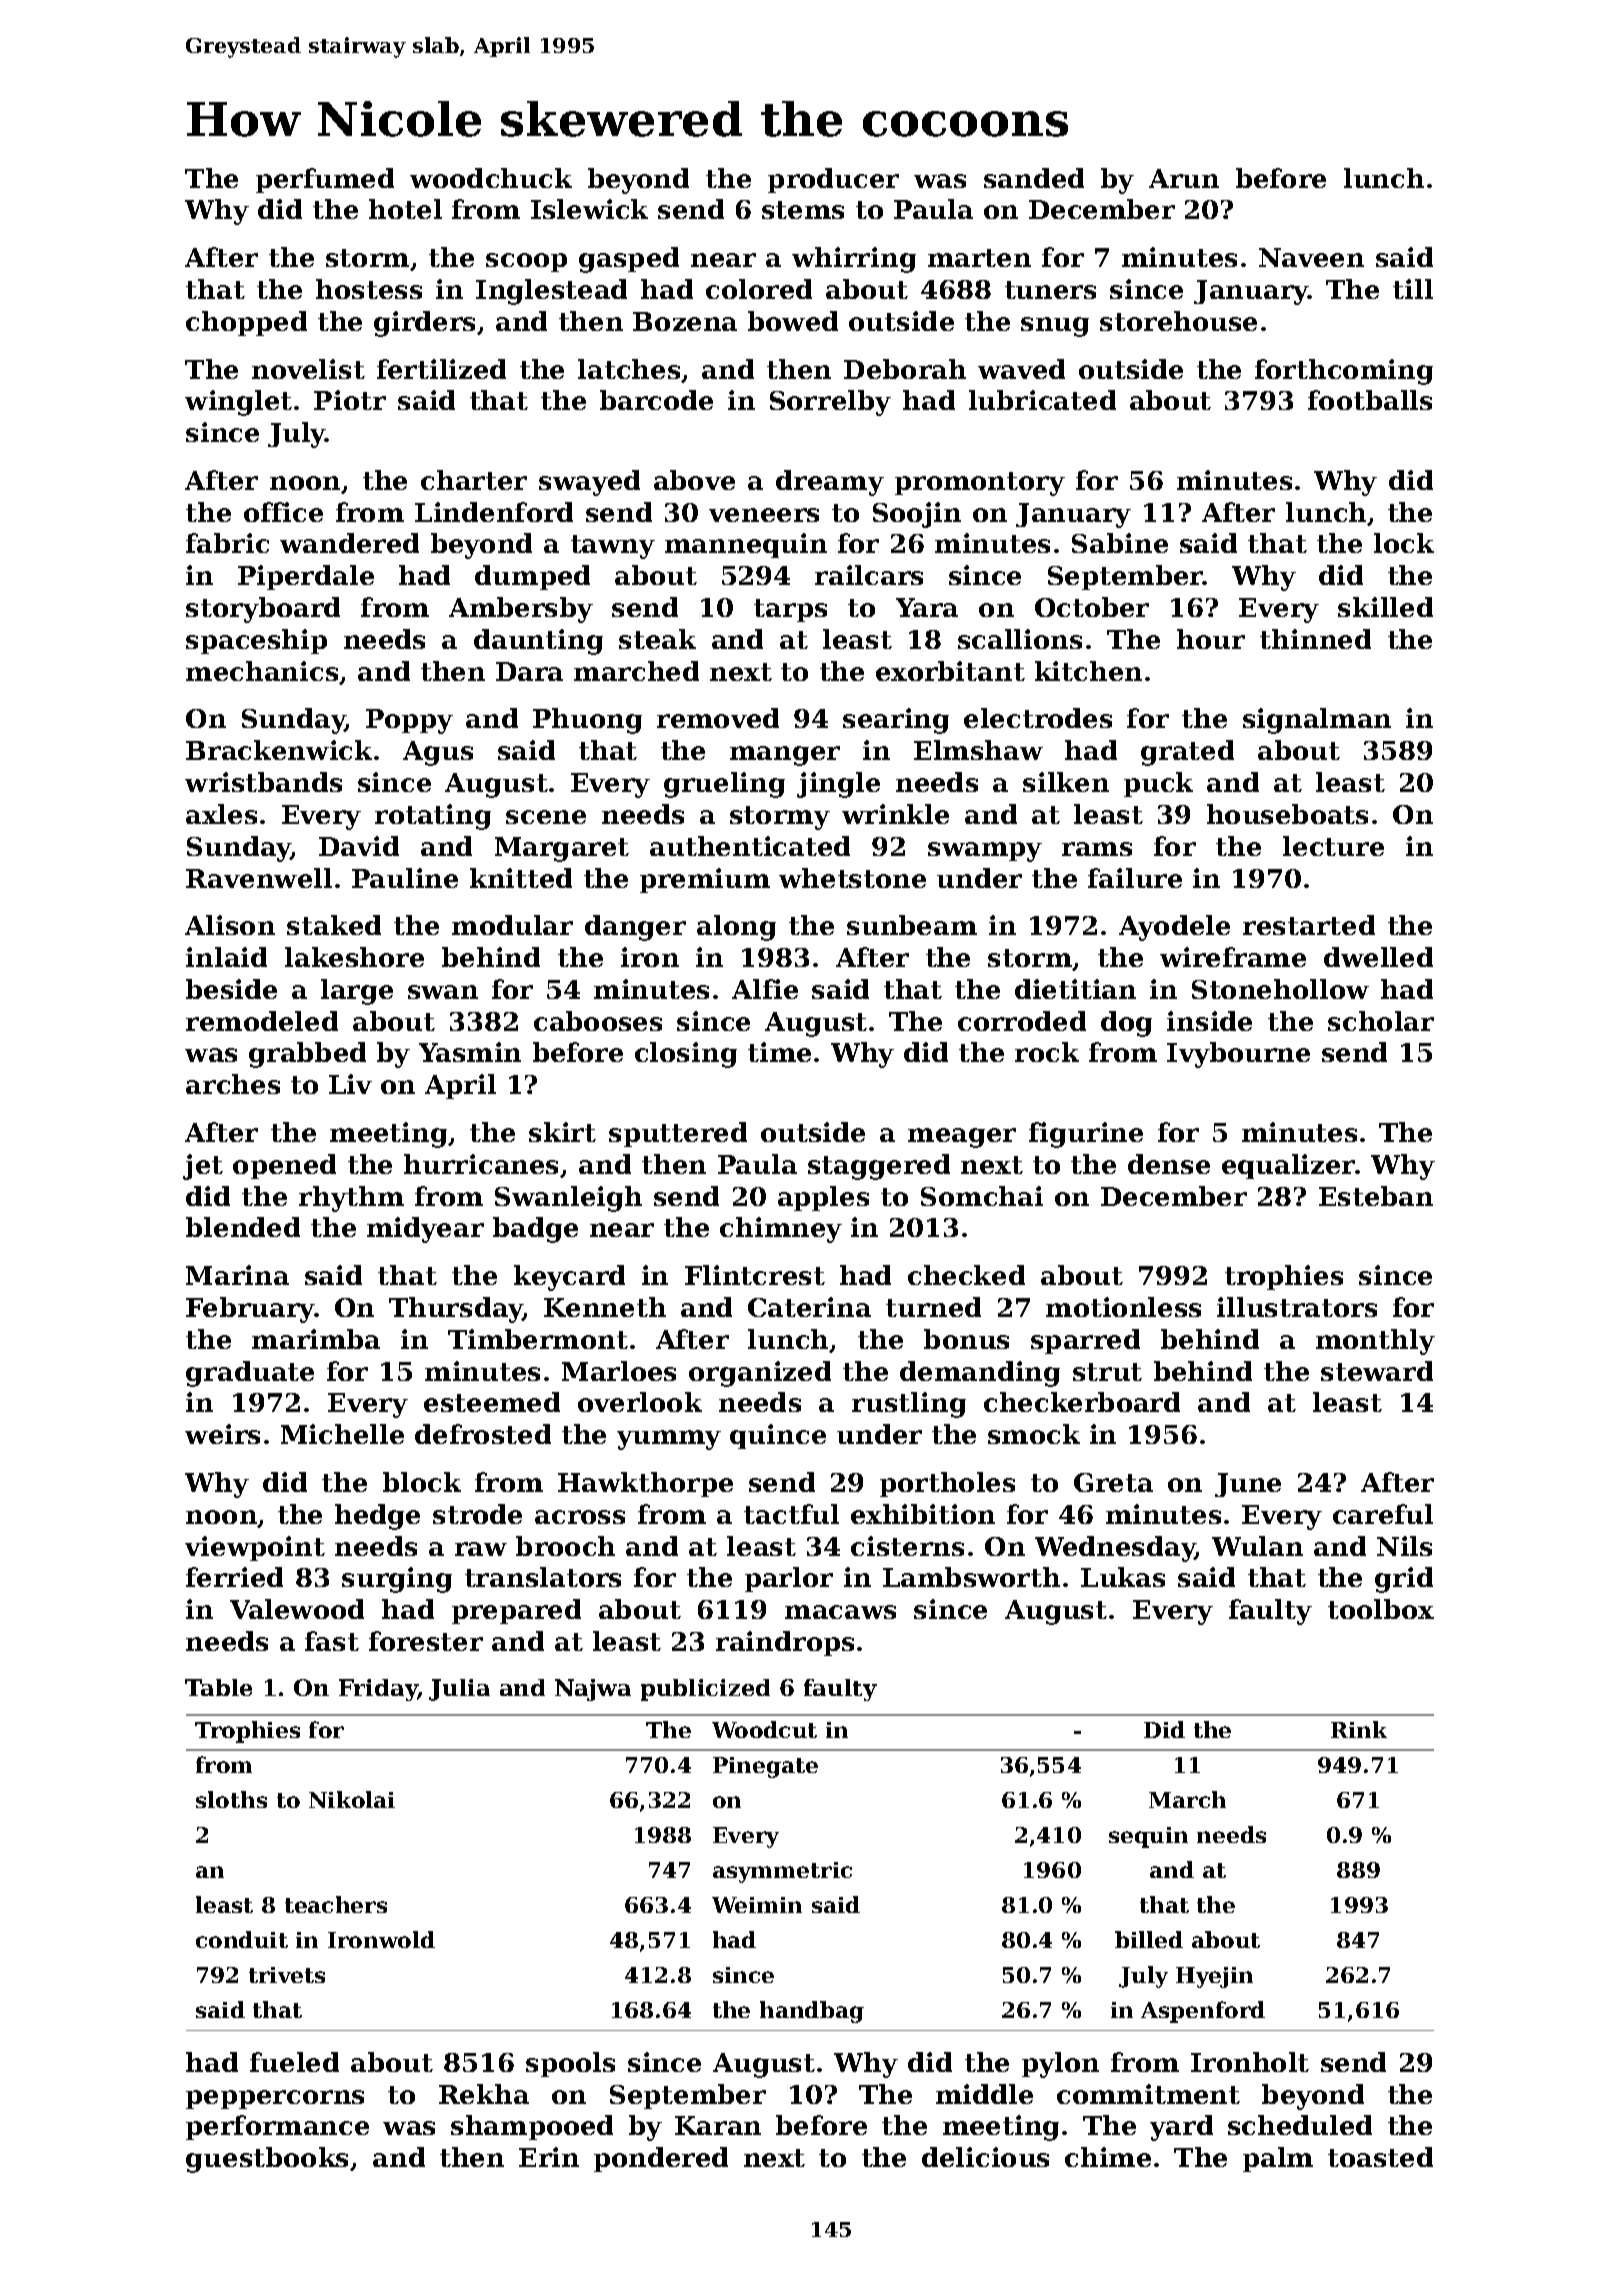  I want to click on time, so click(779, 1052).
